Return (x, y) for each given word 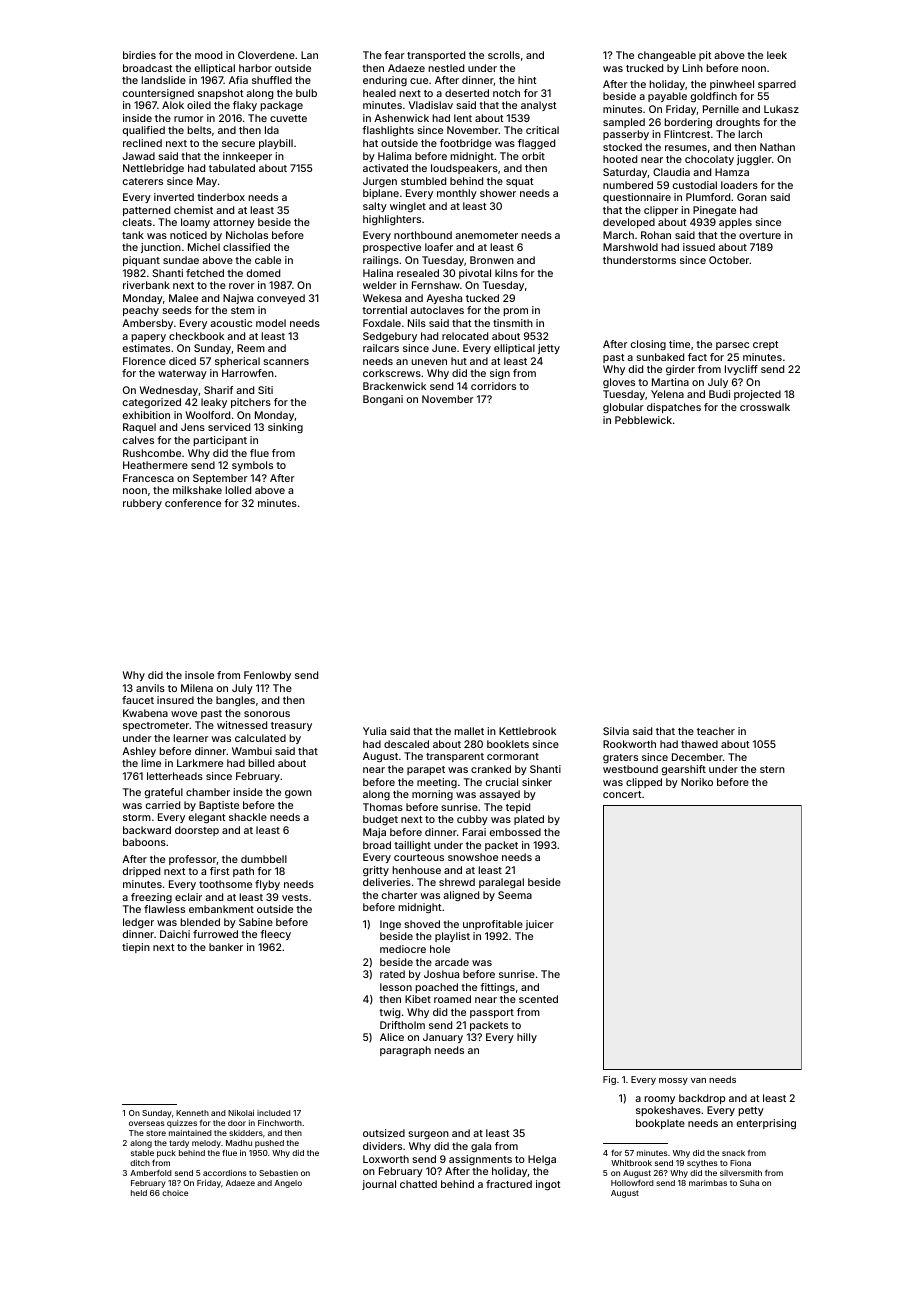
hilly (527, 1038)
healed (379, 93)
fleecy (275, 935)
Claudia (671, 172)
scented (538, 999)
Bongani (383, 400)
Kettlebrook (527, 731)
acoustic (231, 323)
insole (199, 675)
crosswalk (765, 407)
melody (206, 1144)
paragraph (405, 1051)
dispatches (674, 408)
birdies (139, 55)
